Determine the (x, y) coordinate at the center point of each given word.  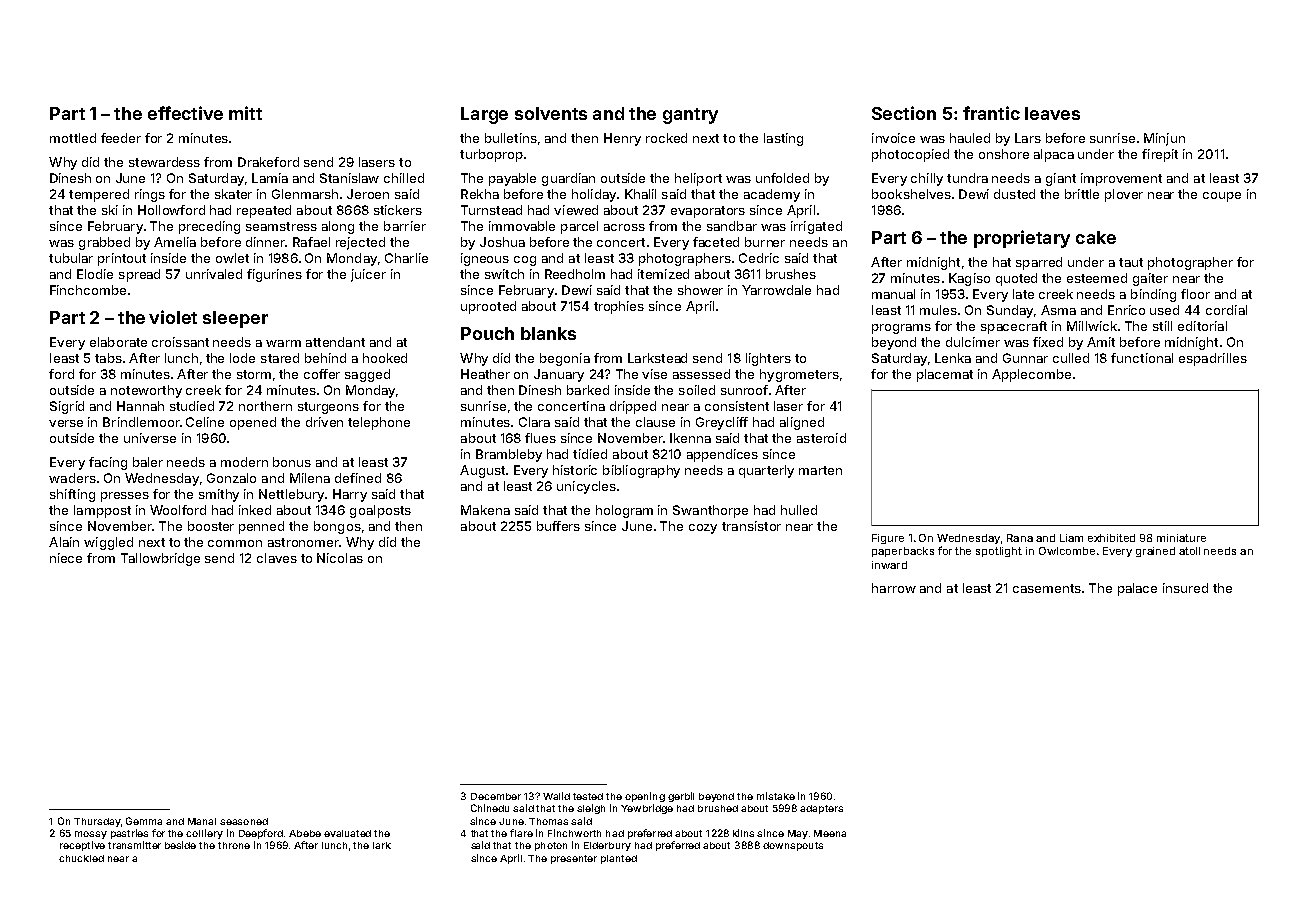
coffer (322, 374)
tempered (99, 195)
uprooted (488, 307)
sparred (1039, 263)
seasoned (244, 821)
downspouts (793, 846)
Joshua (502, 242)
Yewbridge (647, 809)
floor (1195, 294)
